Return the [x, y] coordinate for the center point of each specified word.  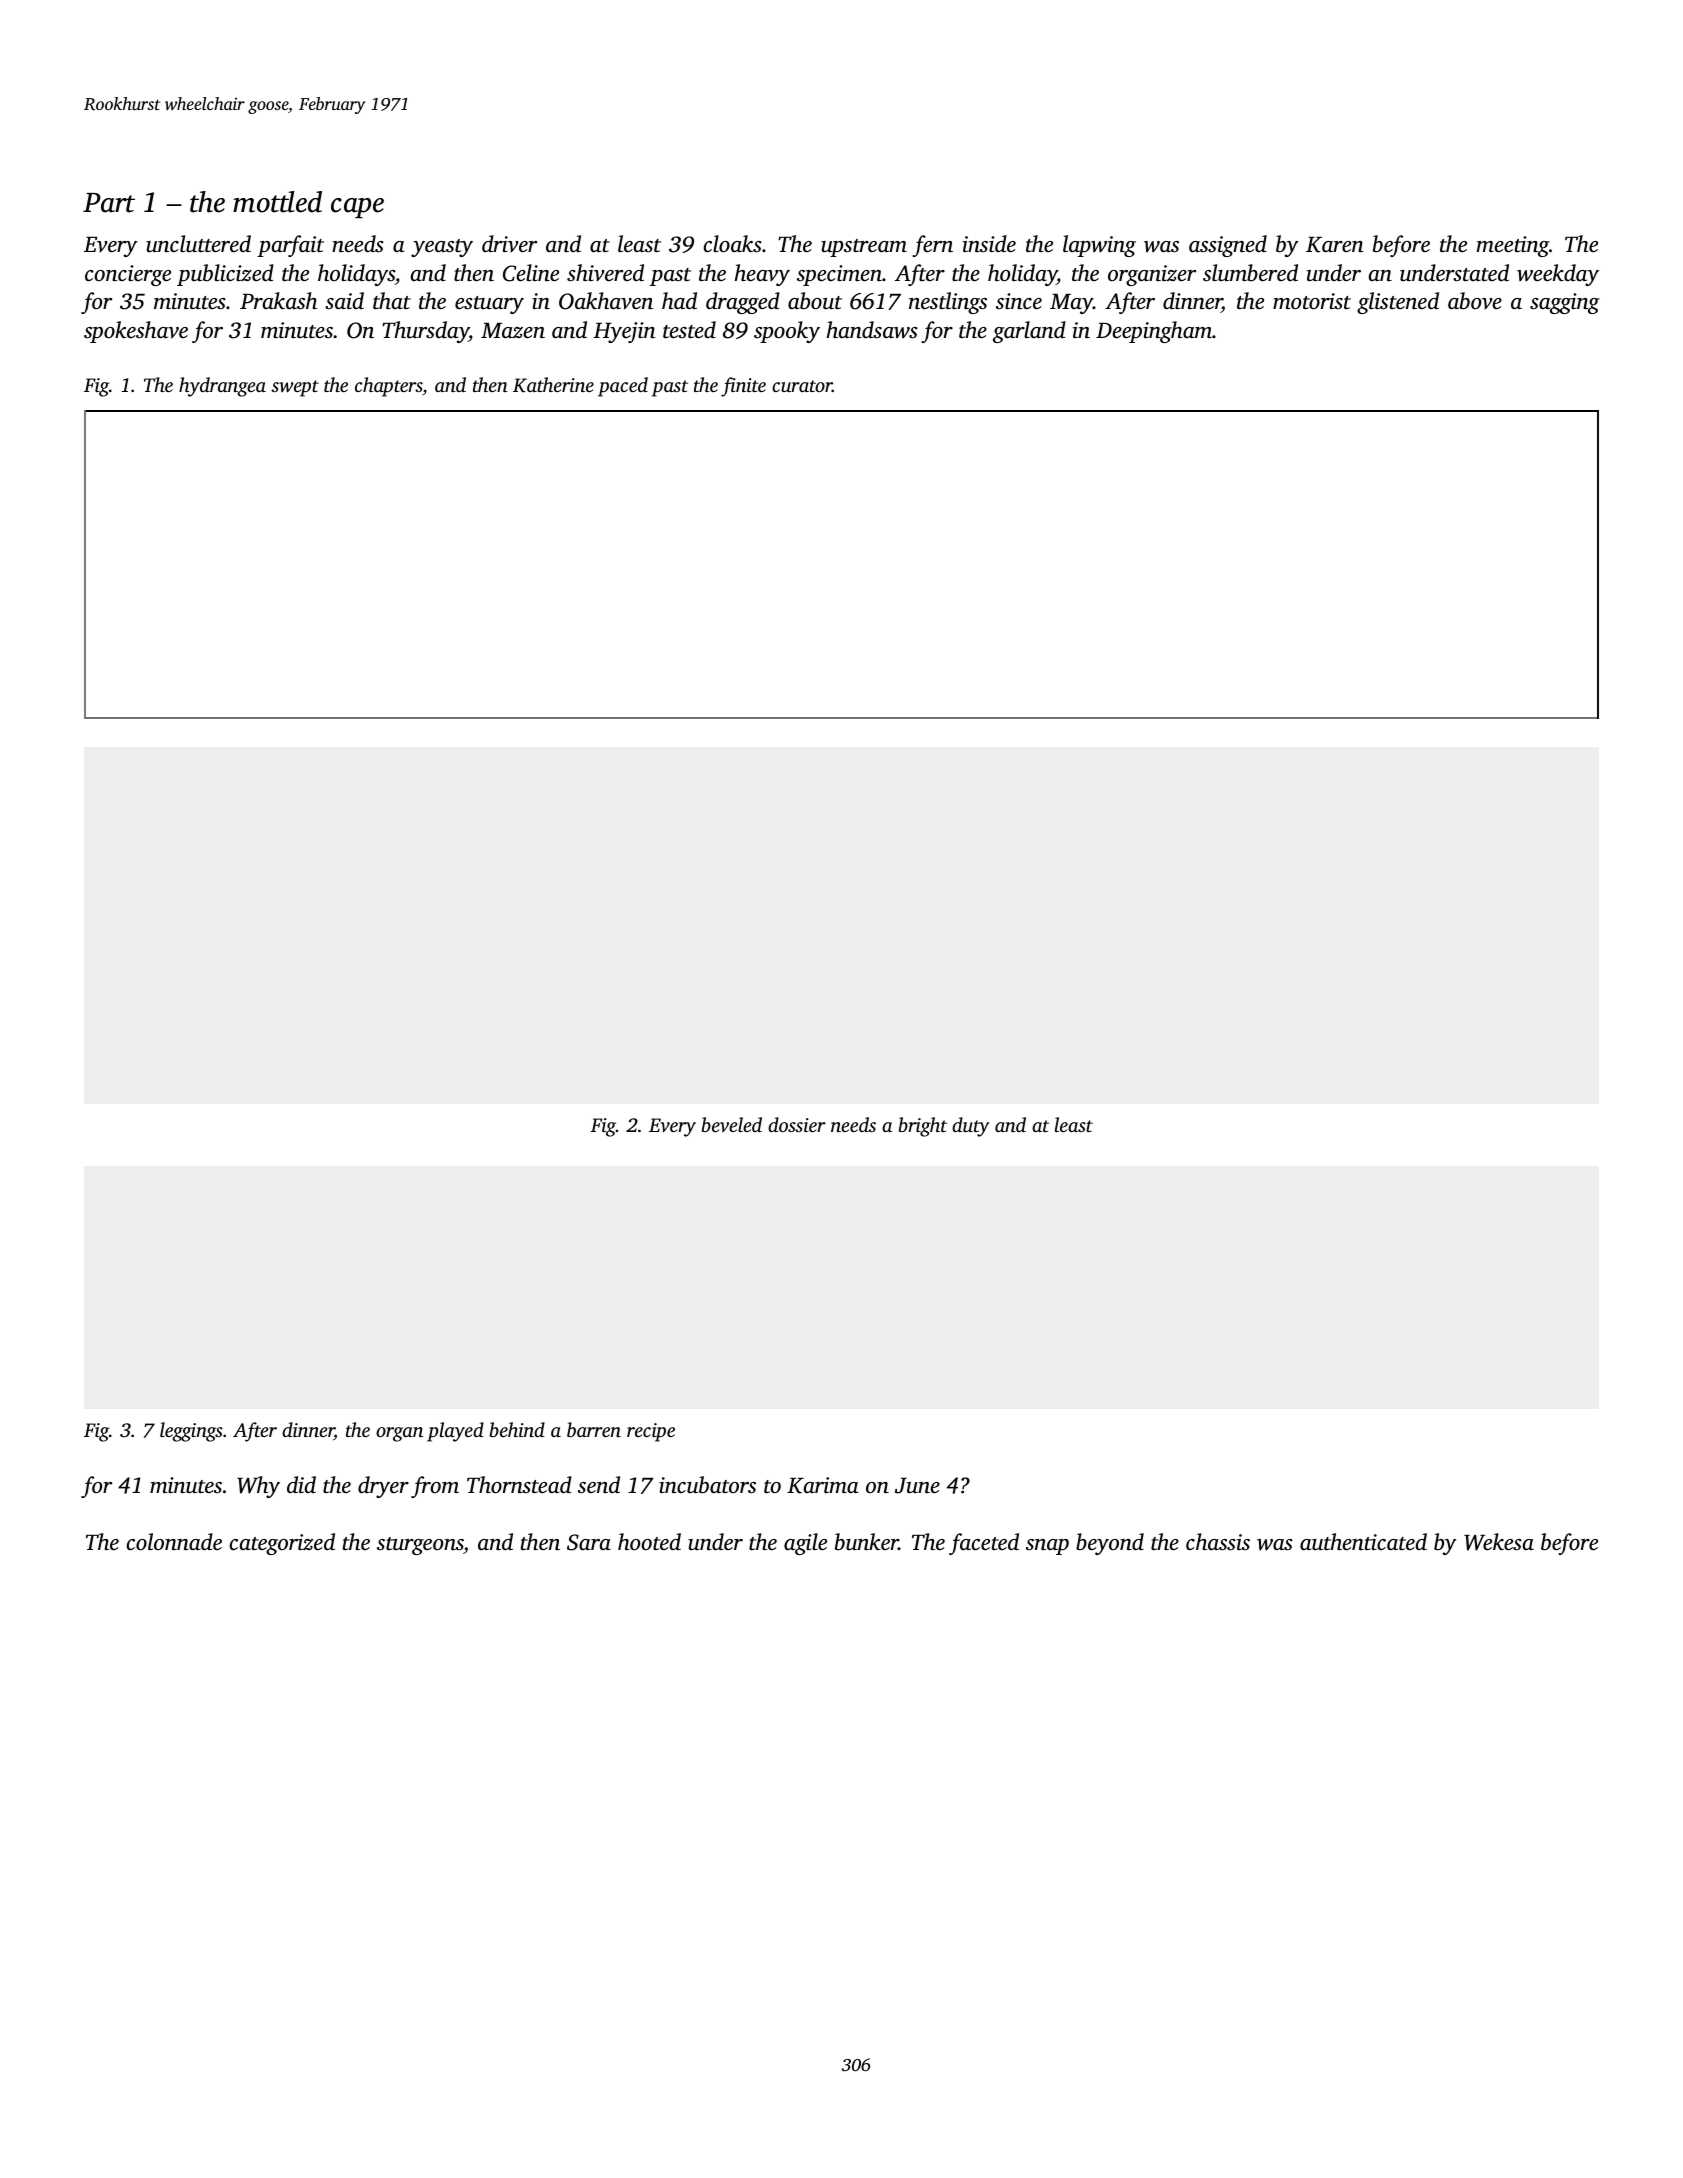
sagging [1565, 303]
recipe [651, 1432]
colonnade [174, 1542]
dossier [797, 1124]
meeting [1513, 246]
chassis [1218, 1542]
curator [802, 386]
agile [805, 1544]
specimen [839, 275]
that [392, 300]
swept [295, 388]
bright [923, 1127]
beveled [732, 1124]
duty [970, 1127]
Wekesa [1499, 1542]
